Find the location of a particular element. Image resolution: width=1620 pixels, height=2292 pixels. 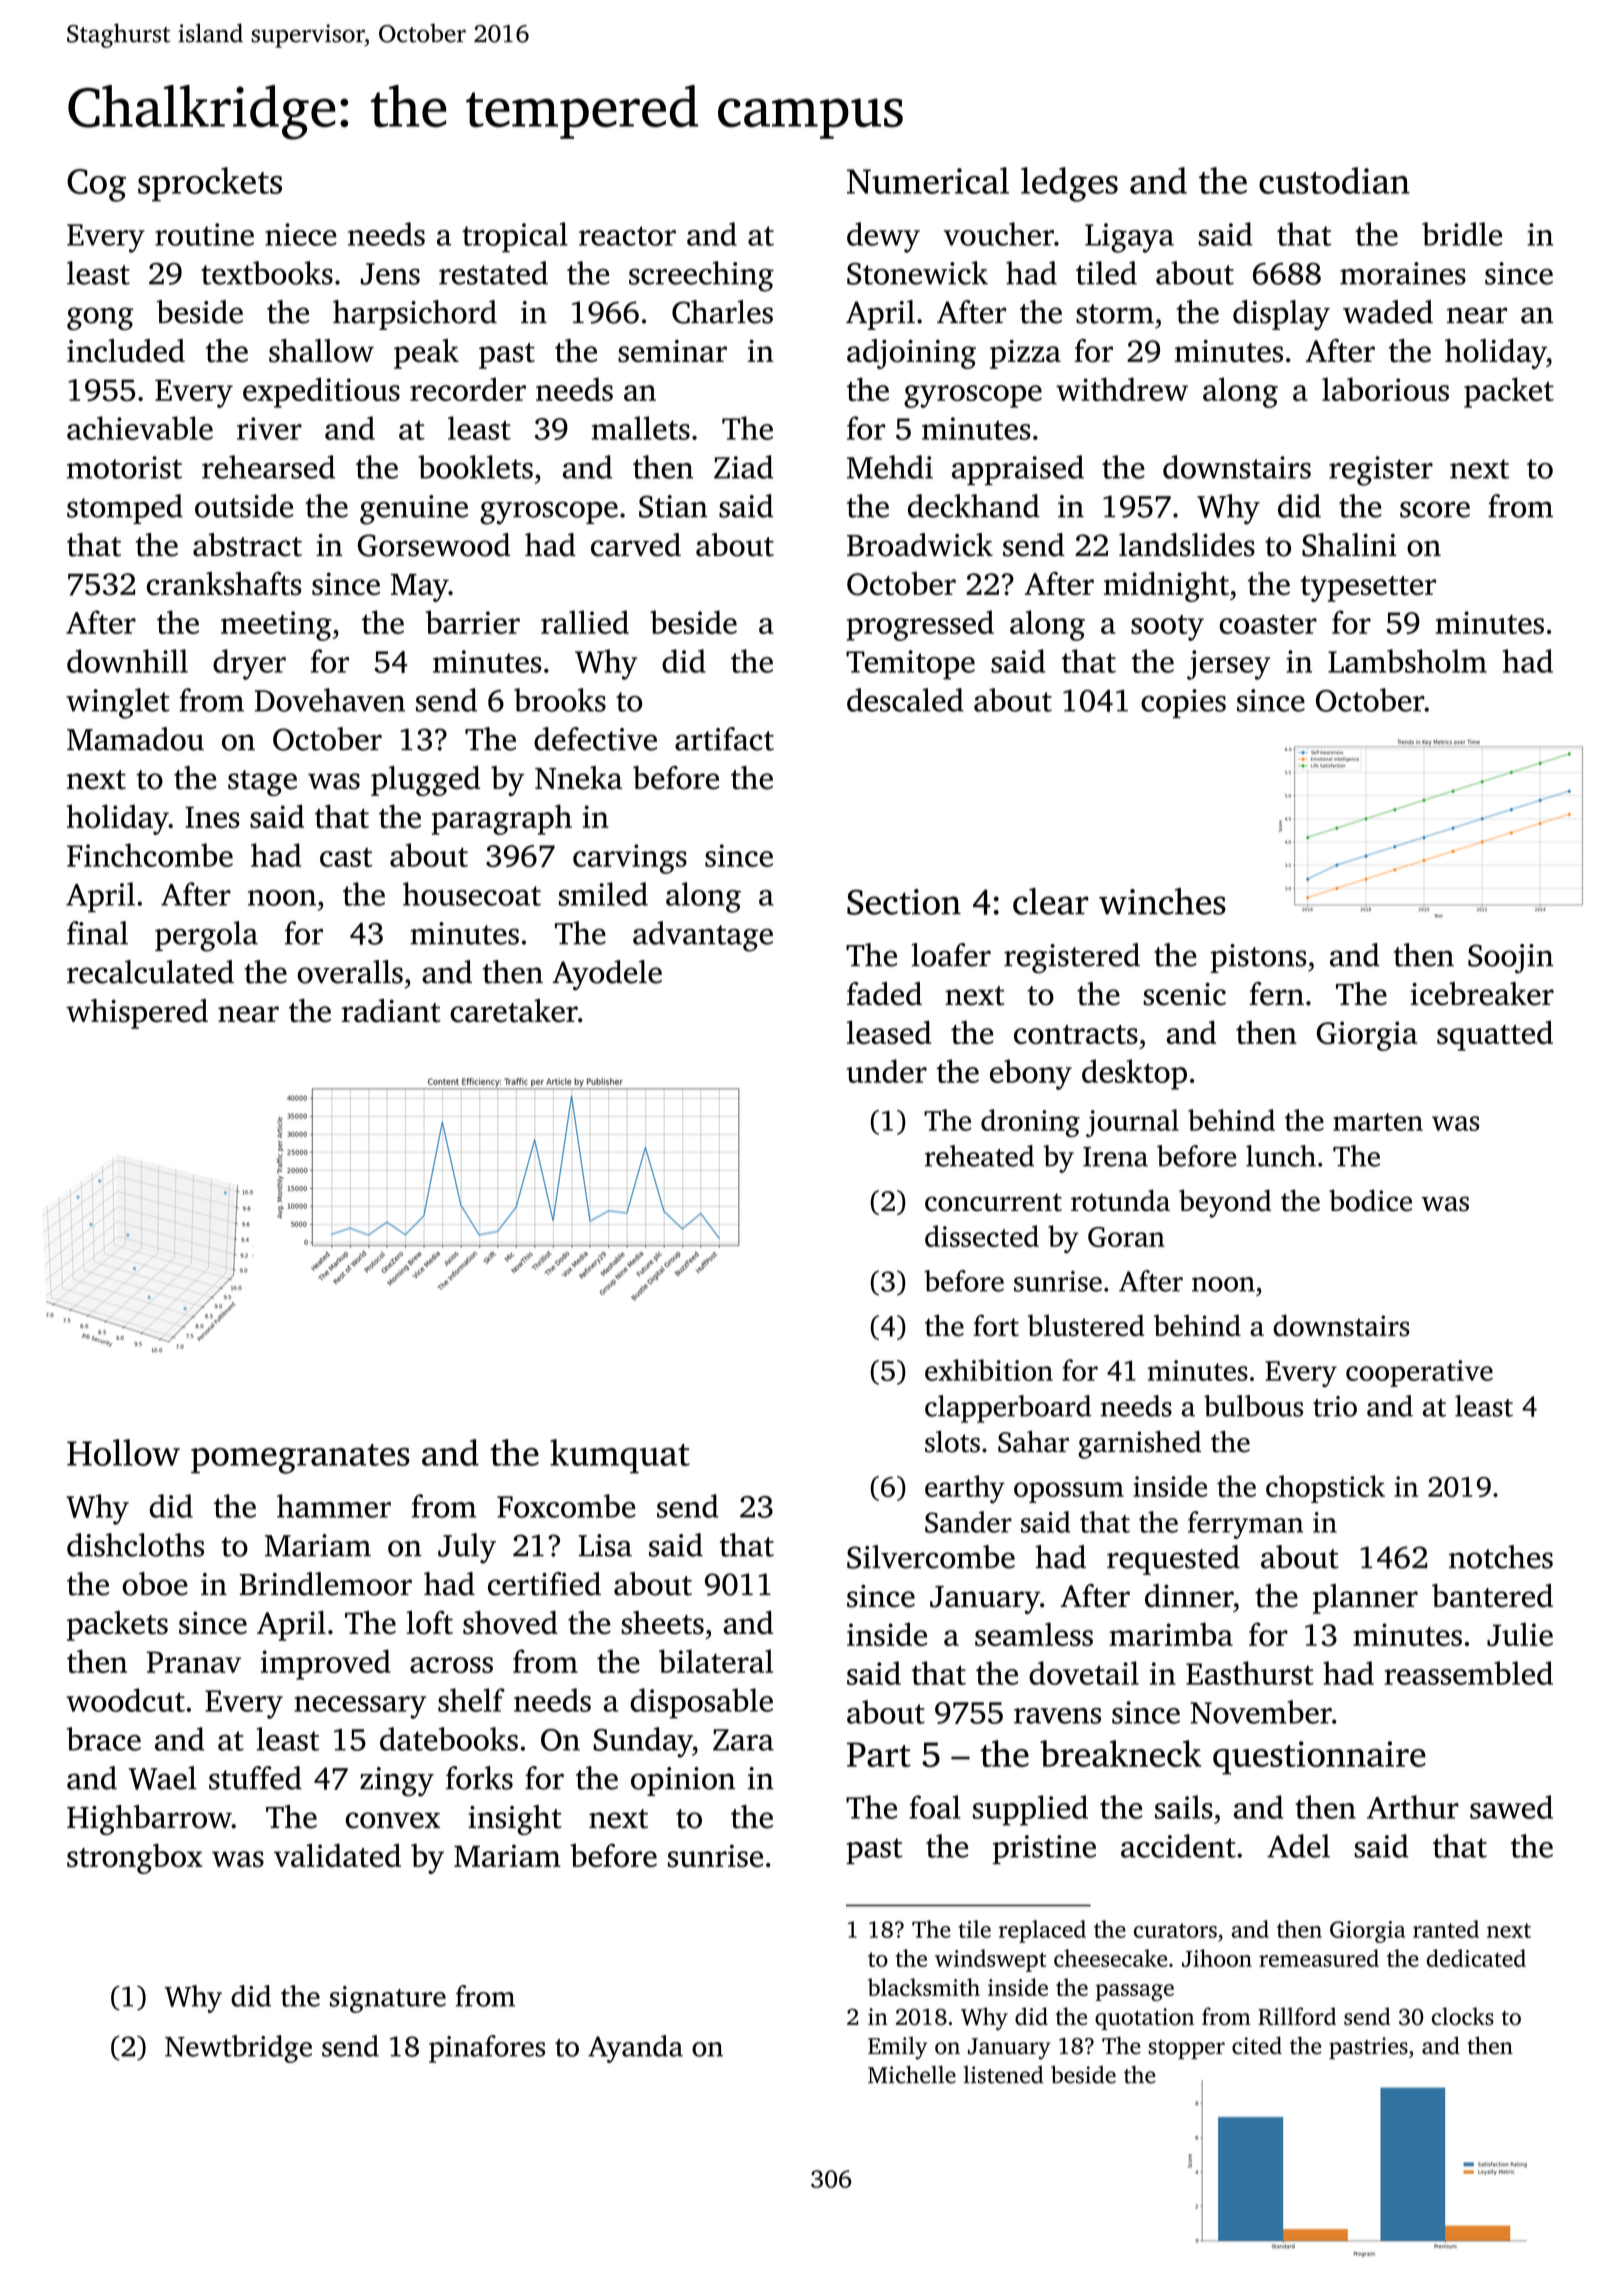

Ayanda is located at coordinates (635, 2049).
